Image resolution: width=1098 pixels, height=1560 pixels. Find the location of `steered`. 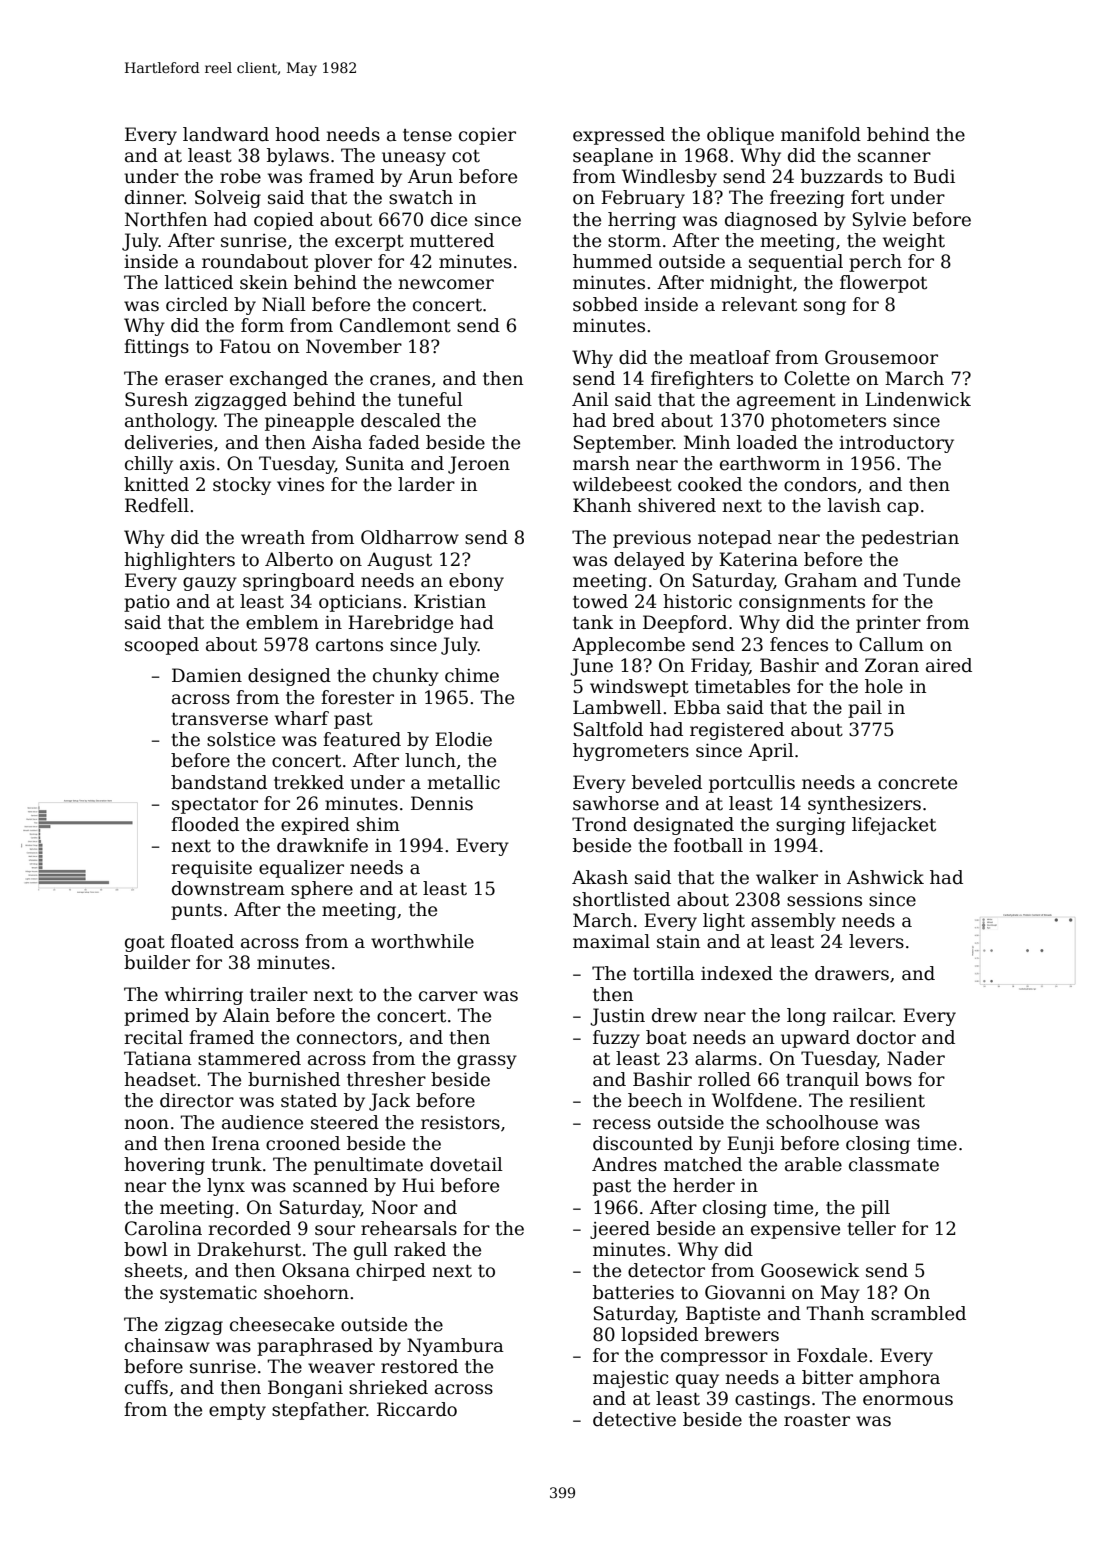

steered is located at coordinates (345, 1122).
